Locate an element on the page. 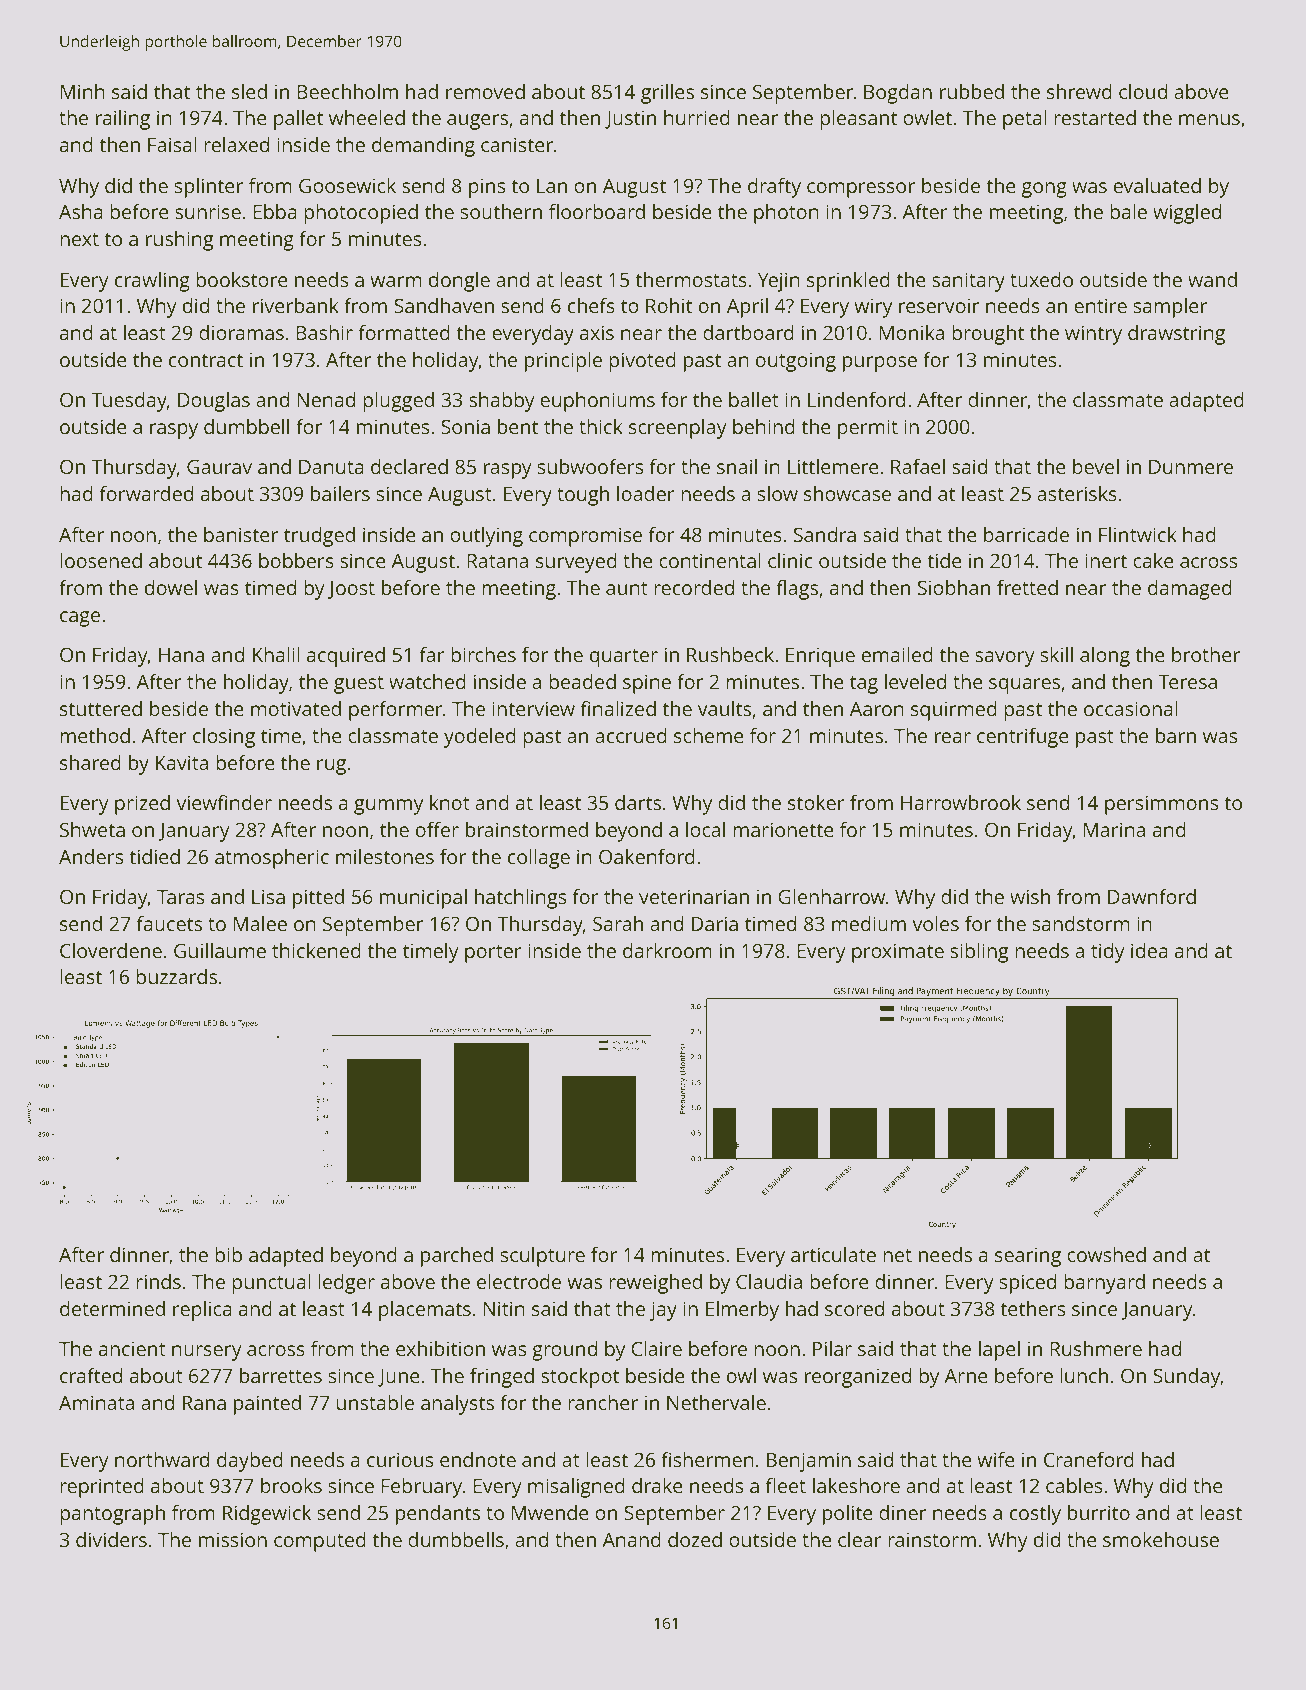 This document has height=1690, width=1306. faucets is located at coordinates (169, 923).
